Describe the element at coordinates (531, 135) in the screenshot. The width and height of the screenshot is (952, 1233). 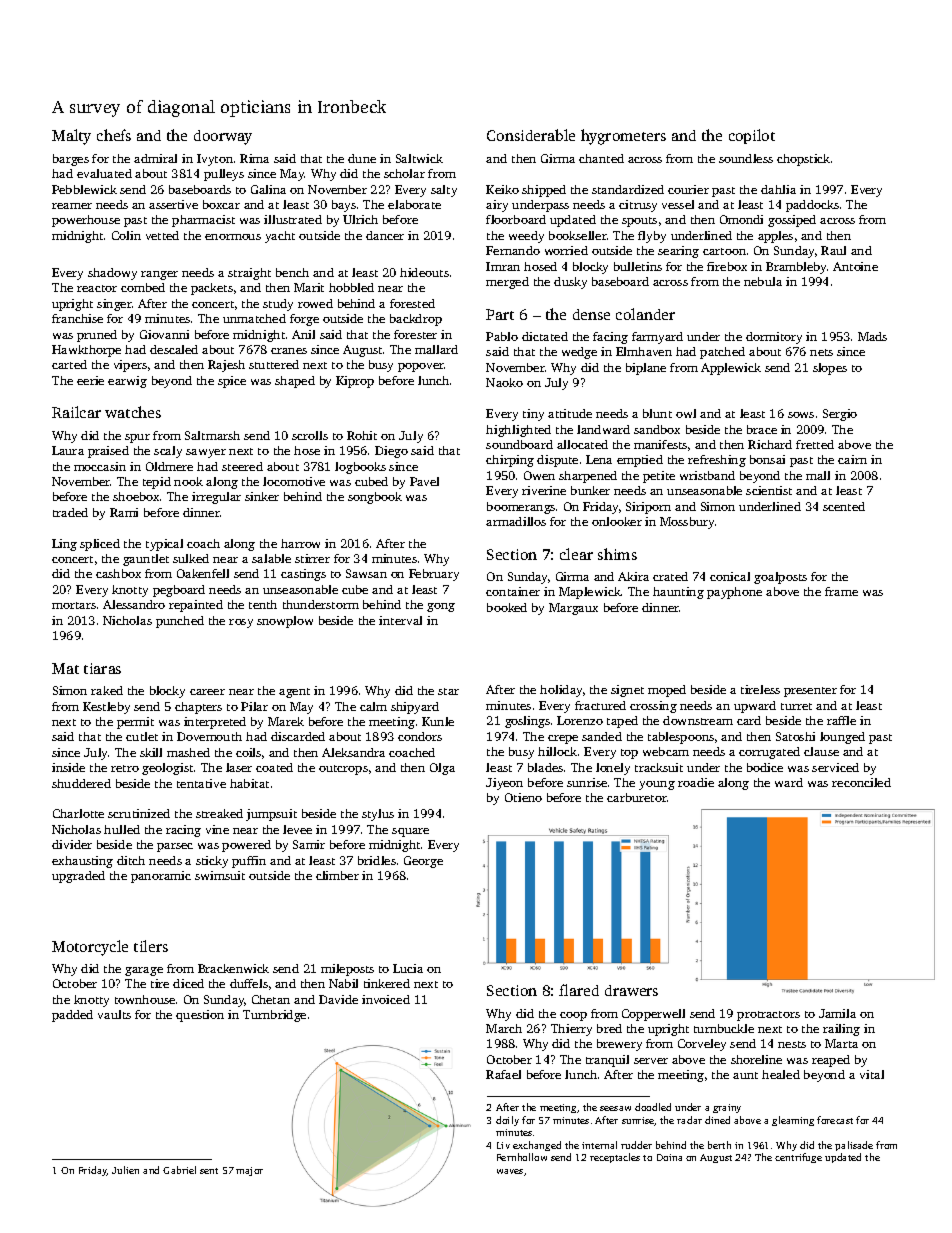
I see `Considerable` at that location.
